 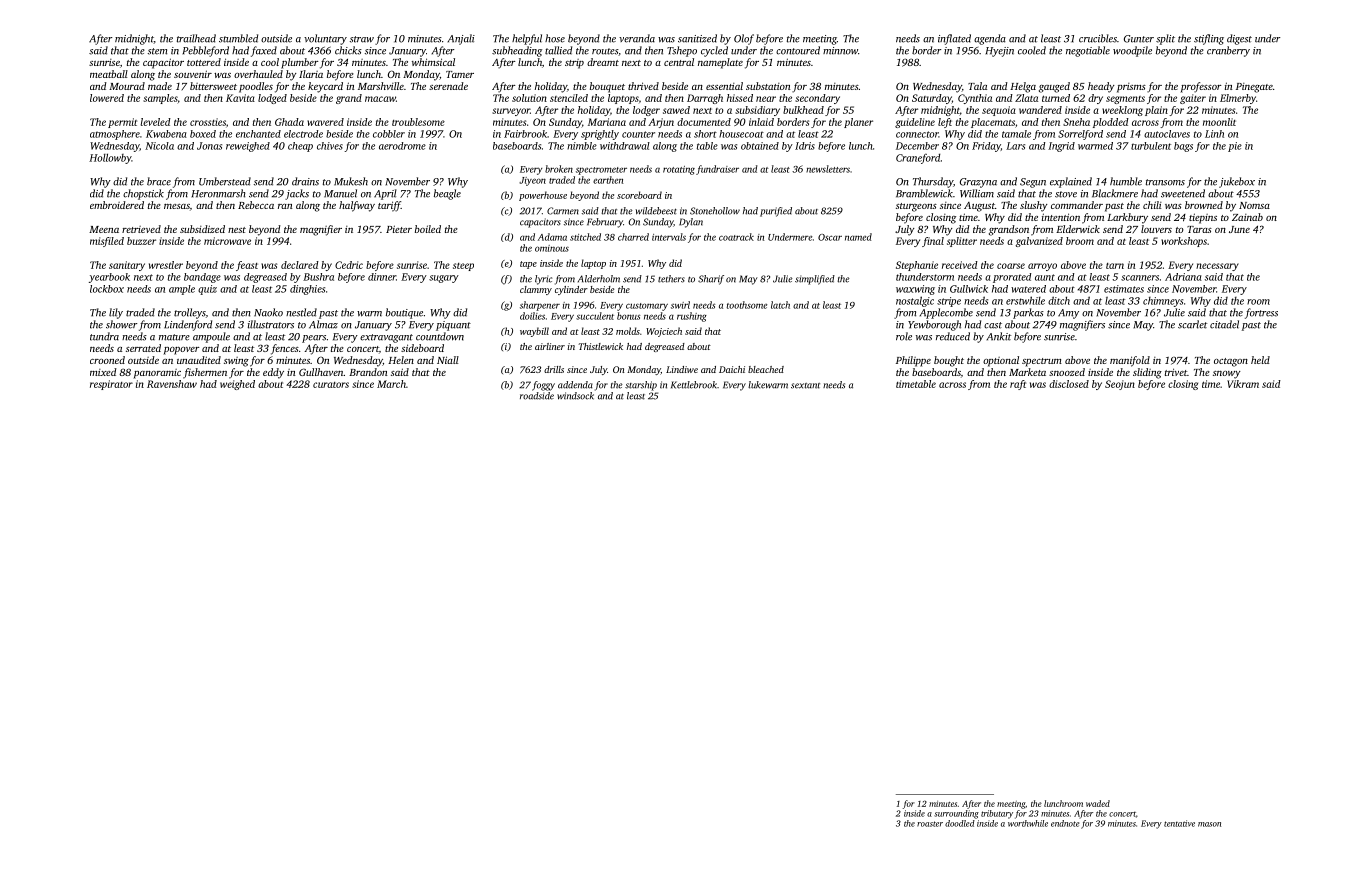 I want to click on chopstick, so click(x=143, y=194).
